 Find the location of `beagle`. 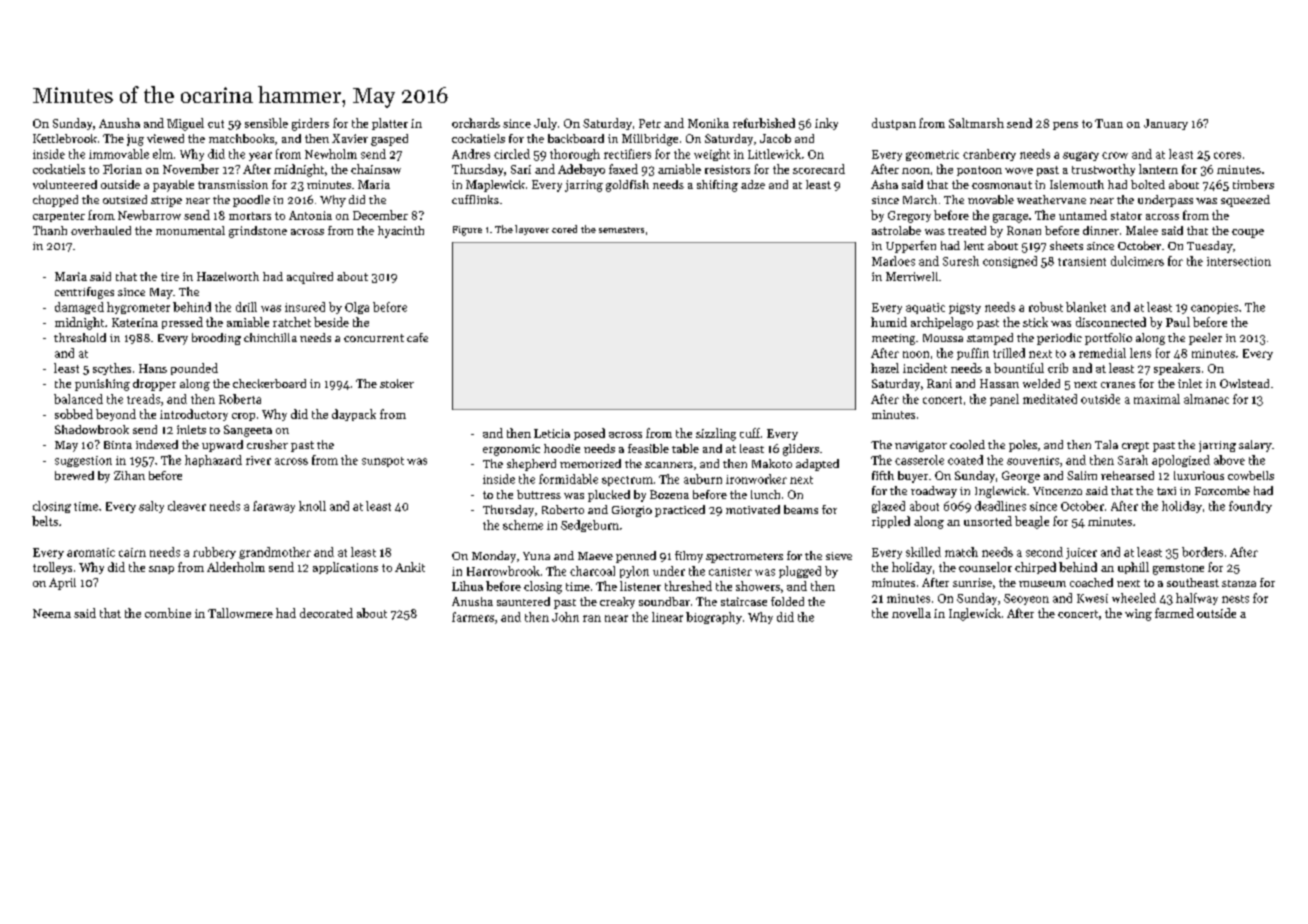

beagle is located at coordinates (1032, 522).
